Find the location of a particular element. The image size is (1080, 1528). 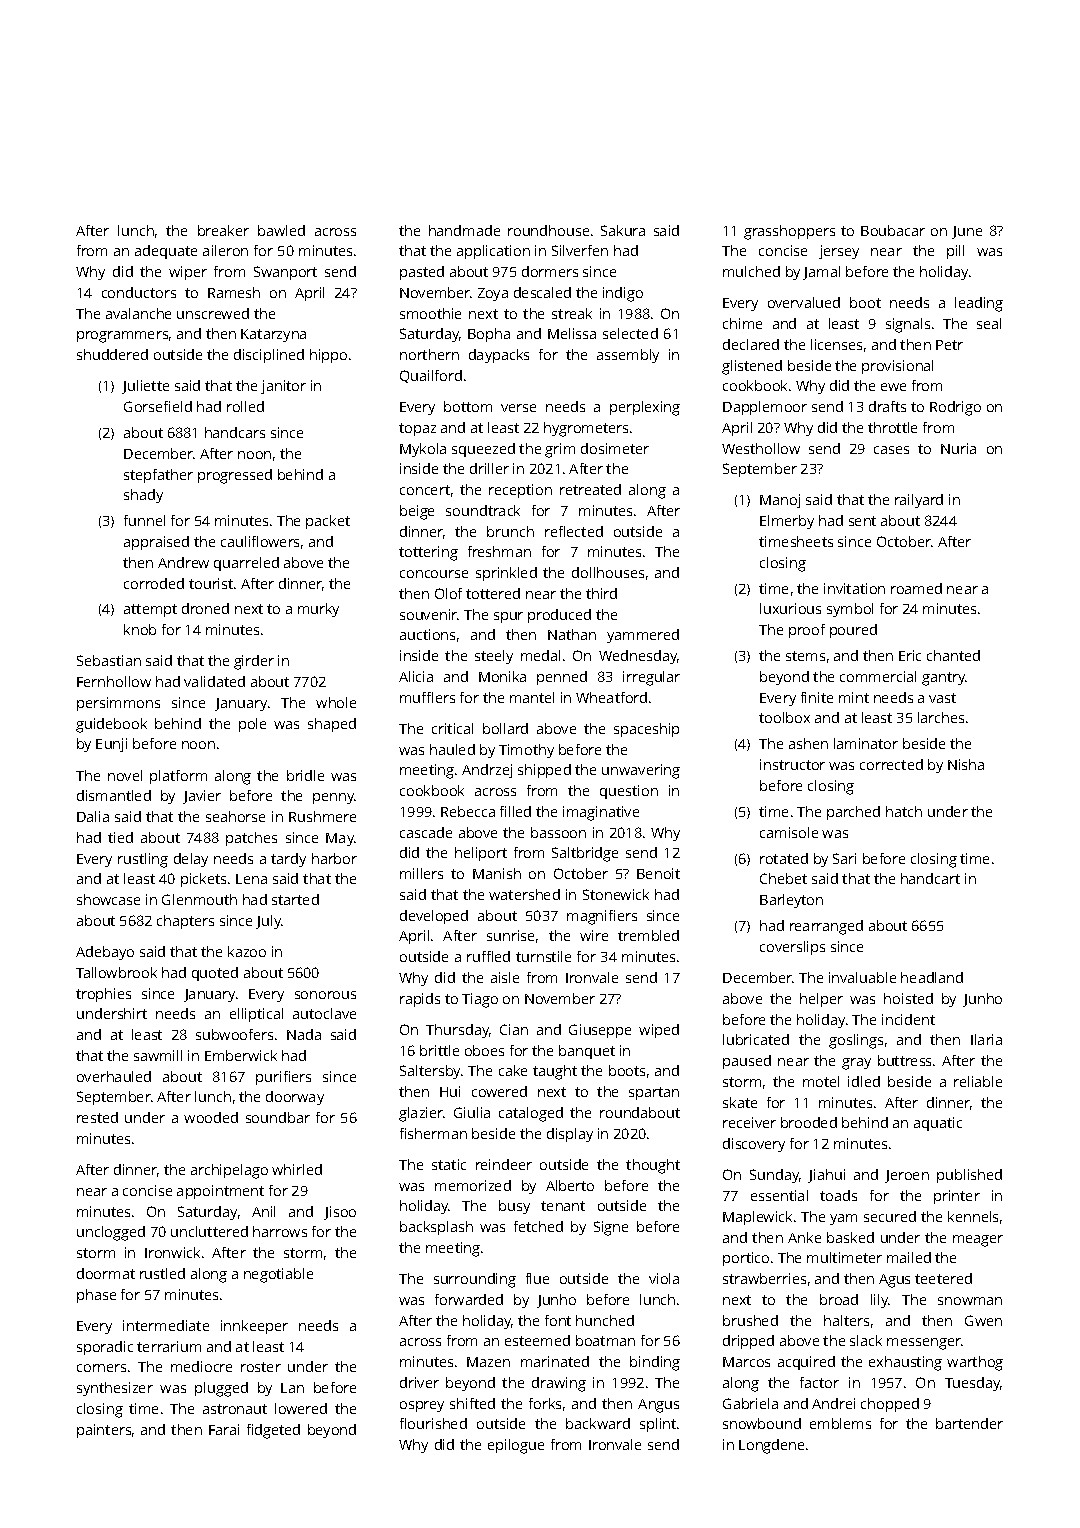

trophies is located at coordinates (103, 995).
